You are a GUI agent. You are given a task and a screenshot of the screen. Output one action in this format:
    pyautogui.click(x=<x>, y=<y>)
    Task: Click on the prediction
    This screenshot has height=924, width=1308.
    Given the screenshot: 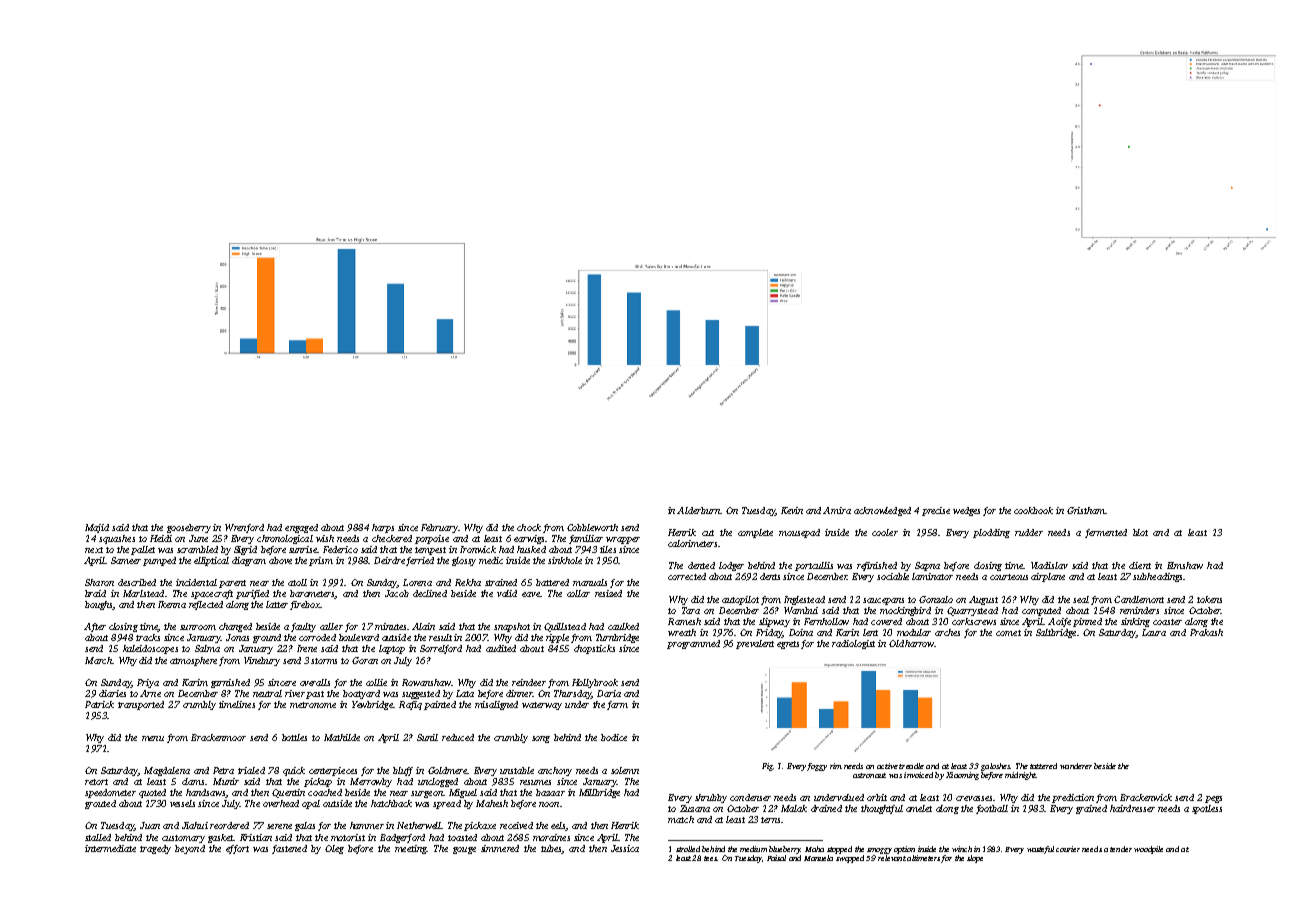 What is the action you would take?
    pyautogui.click(x=1073, y=798)
